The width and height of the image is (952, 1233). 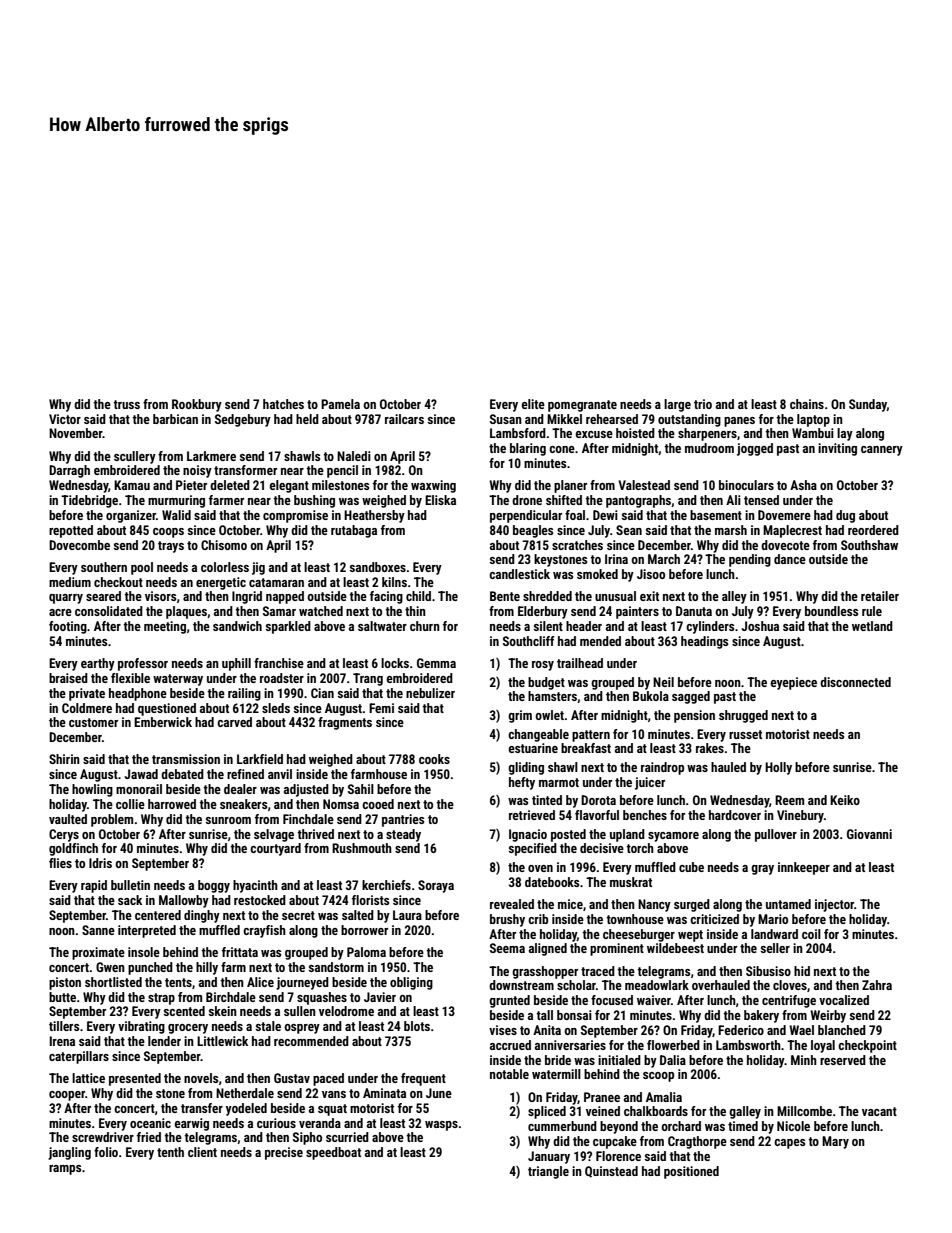 I want to click on Pamela, so click(x=340, y=404).
